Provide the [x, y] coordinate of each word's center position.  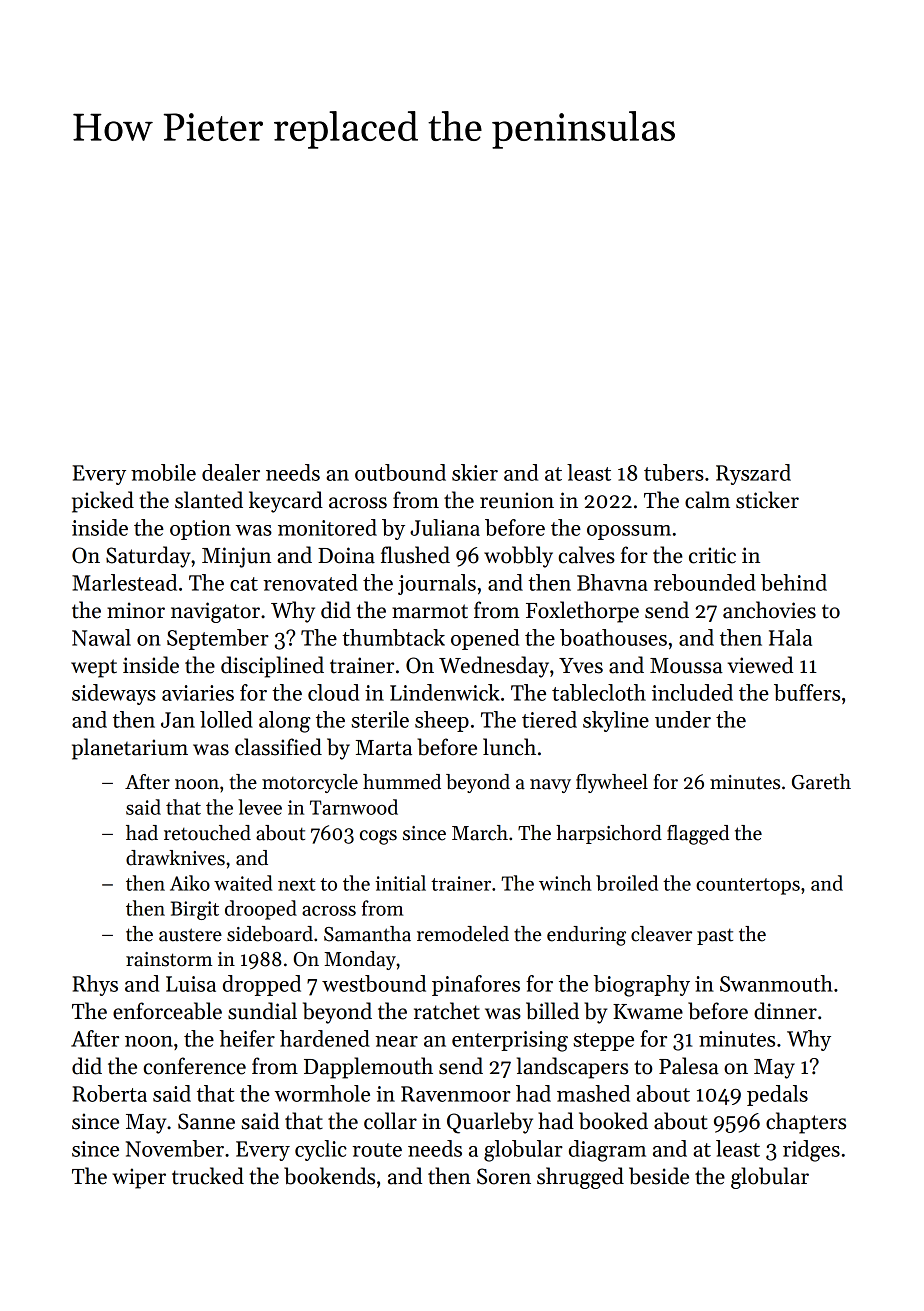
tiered [549, 719]
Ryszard [753, 474]
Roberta [110, 1093]
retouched [207, 833]
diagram [607, 1151]
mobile [163, 472]
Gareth [821, 782]
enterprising [510, 1041]
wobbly [518, 557]
